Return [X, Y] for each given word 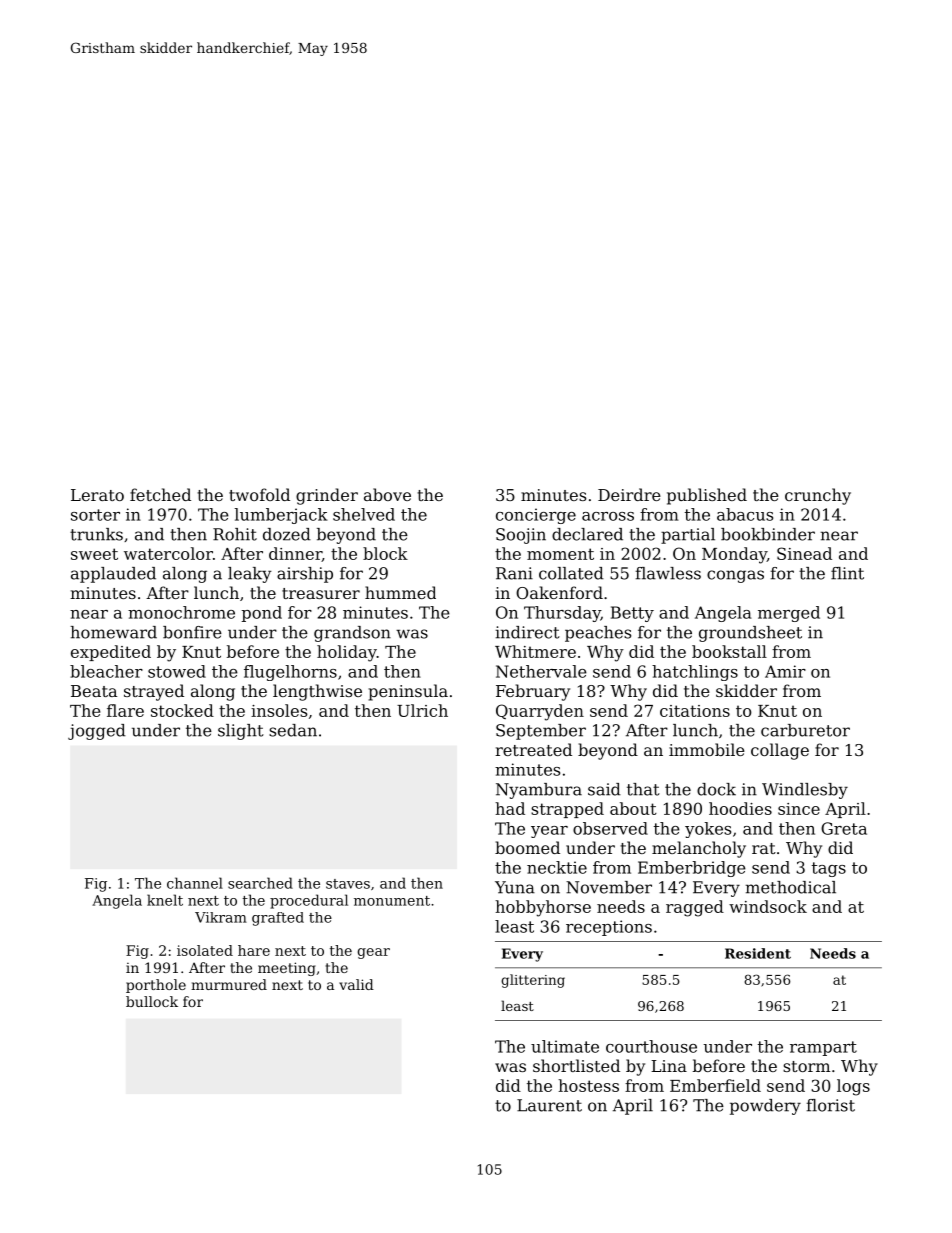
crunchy [818, 496]
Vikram [221, 917]
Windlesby [805, 791]
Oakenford [559, 592]
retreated [533, 749]
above [387, 494]
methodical [791, 887]
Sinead [804, 553]
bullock [152, 1001]
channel [195, 883]
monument [392, 901]
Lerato [97, 495]
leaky [250, 575]
